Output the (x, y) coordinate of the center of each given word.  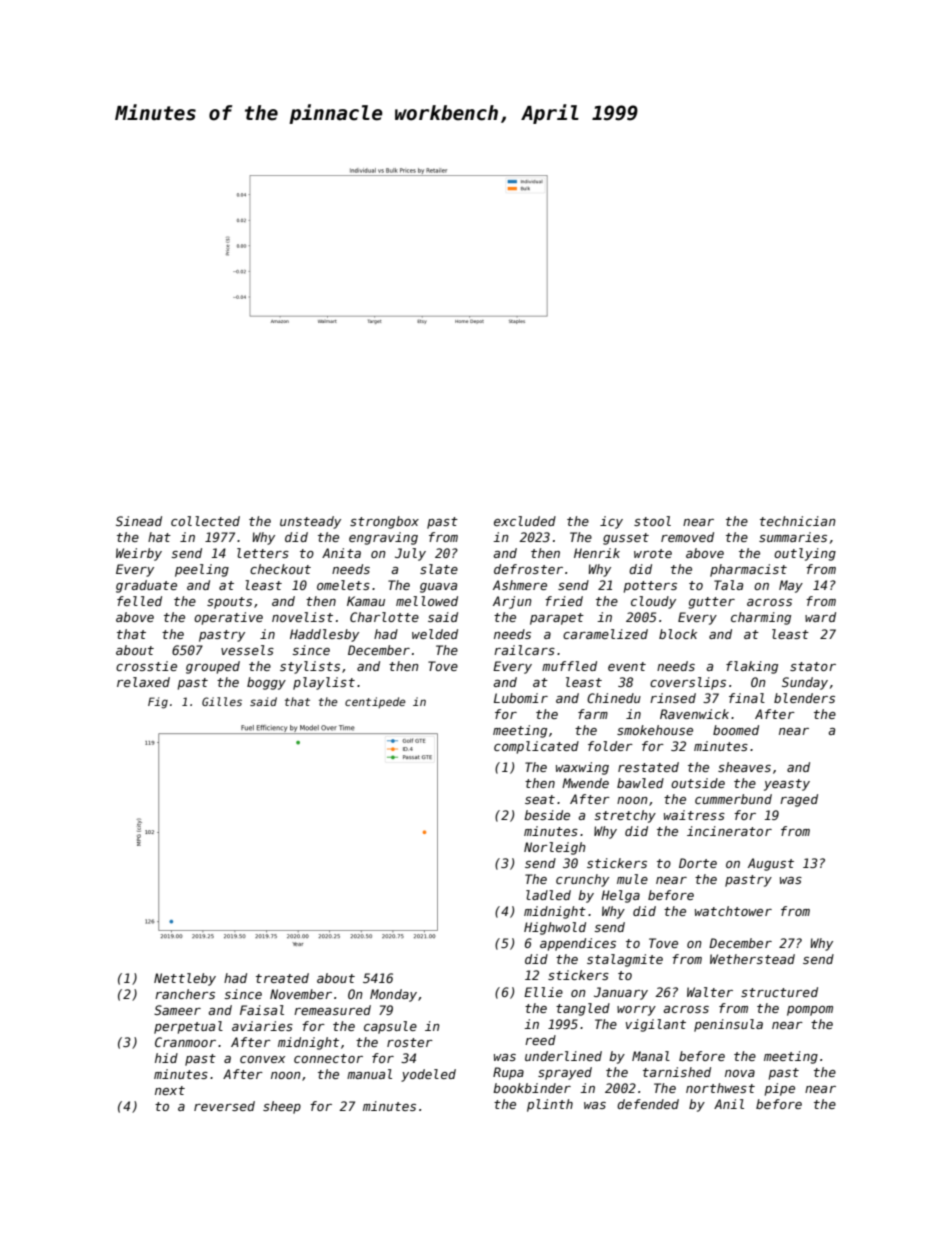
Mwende (585, 783)
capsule (390, 1027)
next (170, 1090)
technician (798, 521)
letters (263, 553)
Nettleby (185, 979)
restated (648, 767)
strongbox (384, 522)
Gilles (222, 701)
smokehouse (655, 730)
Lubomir (521, 698)
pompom (810, 1011)
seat (540, 799)
